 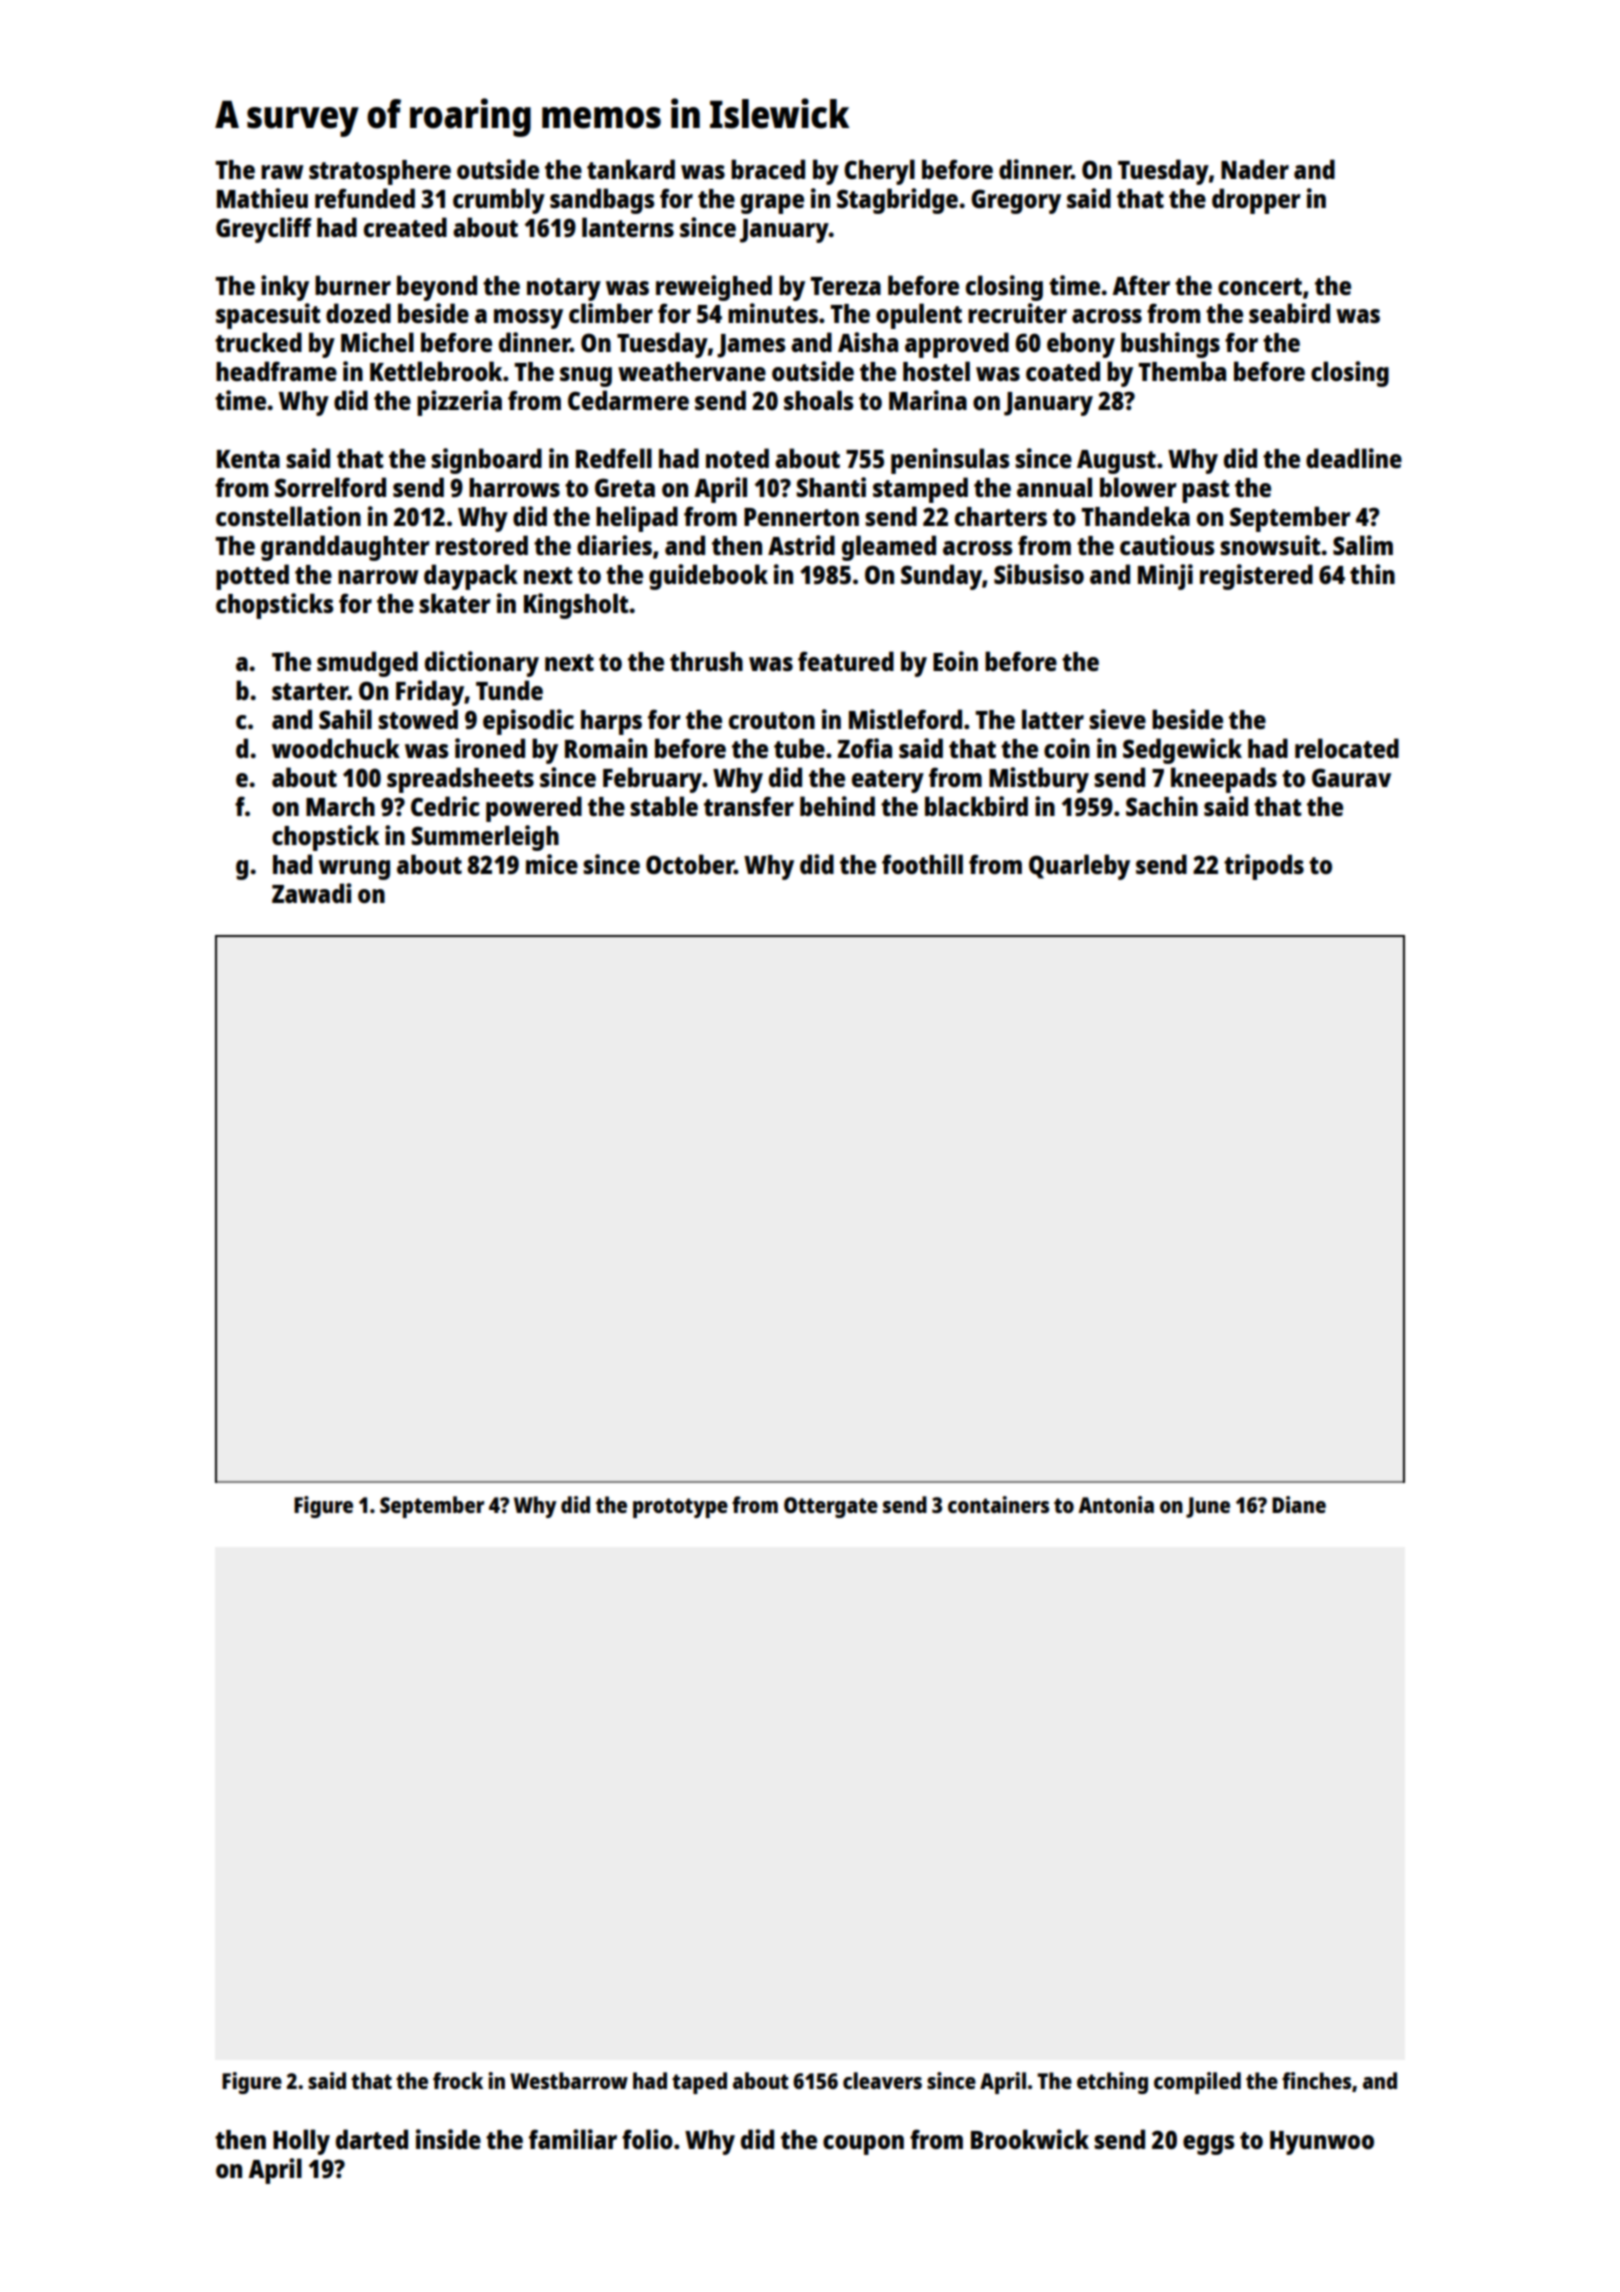 I want to click on grape, so click(x=772, y=204).
